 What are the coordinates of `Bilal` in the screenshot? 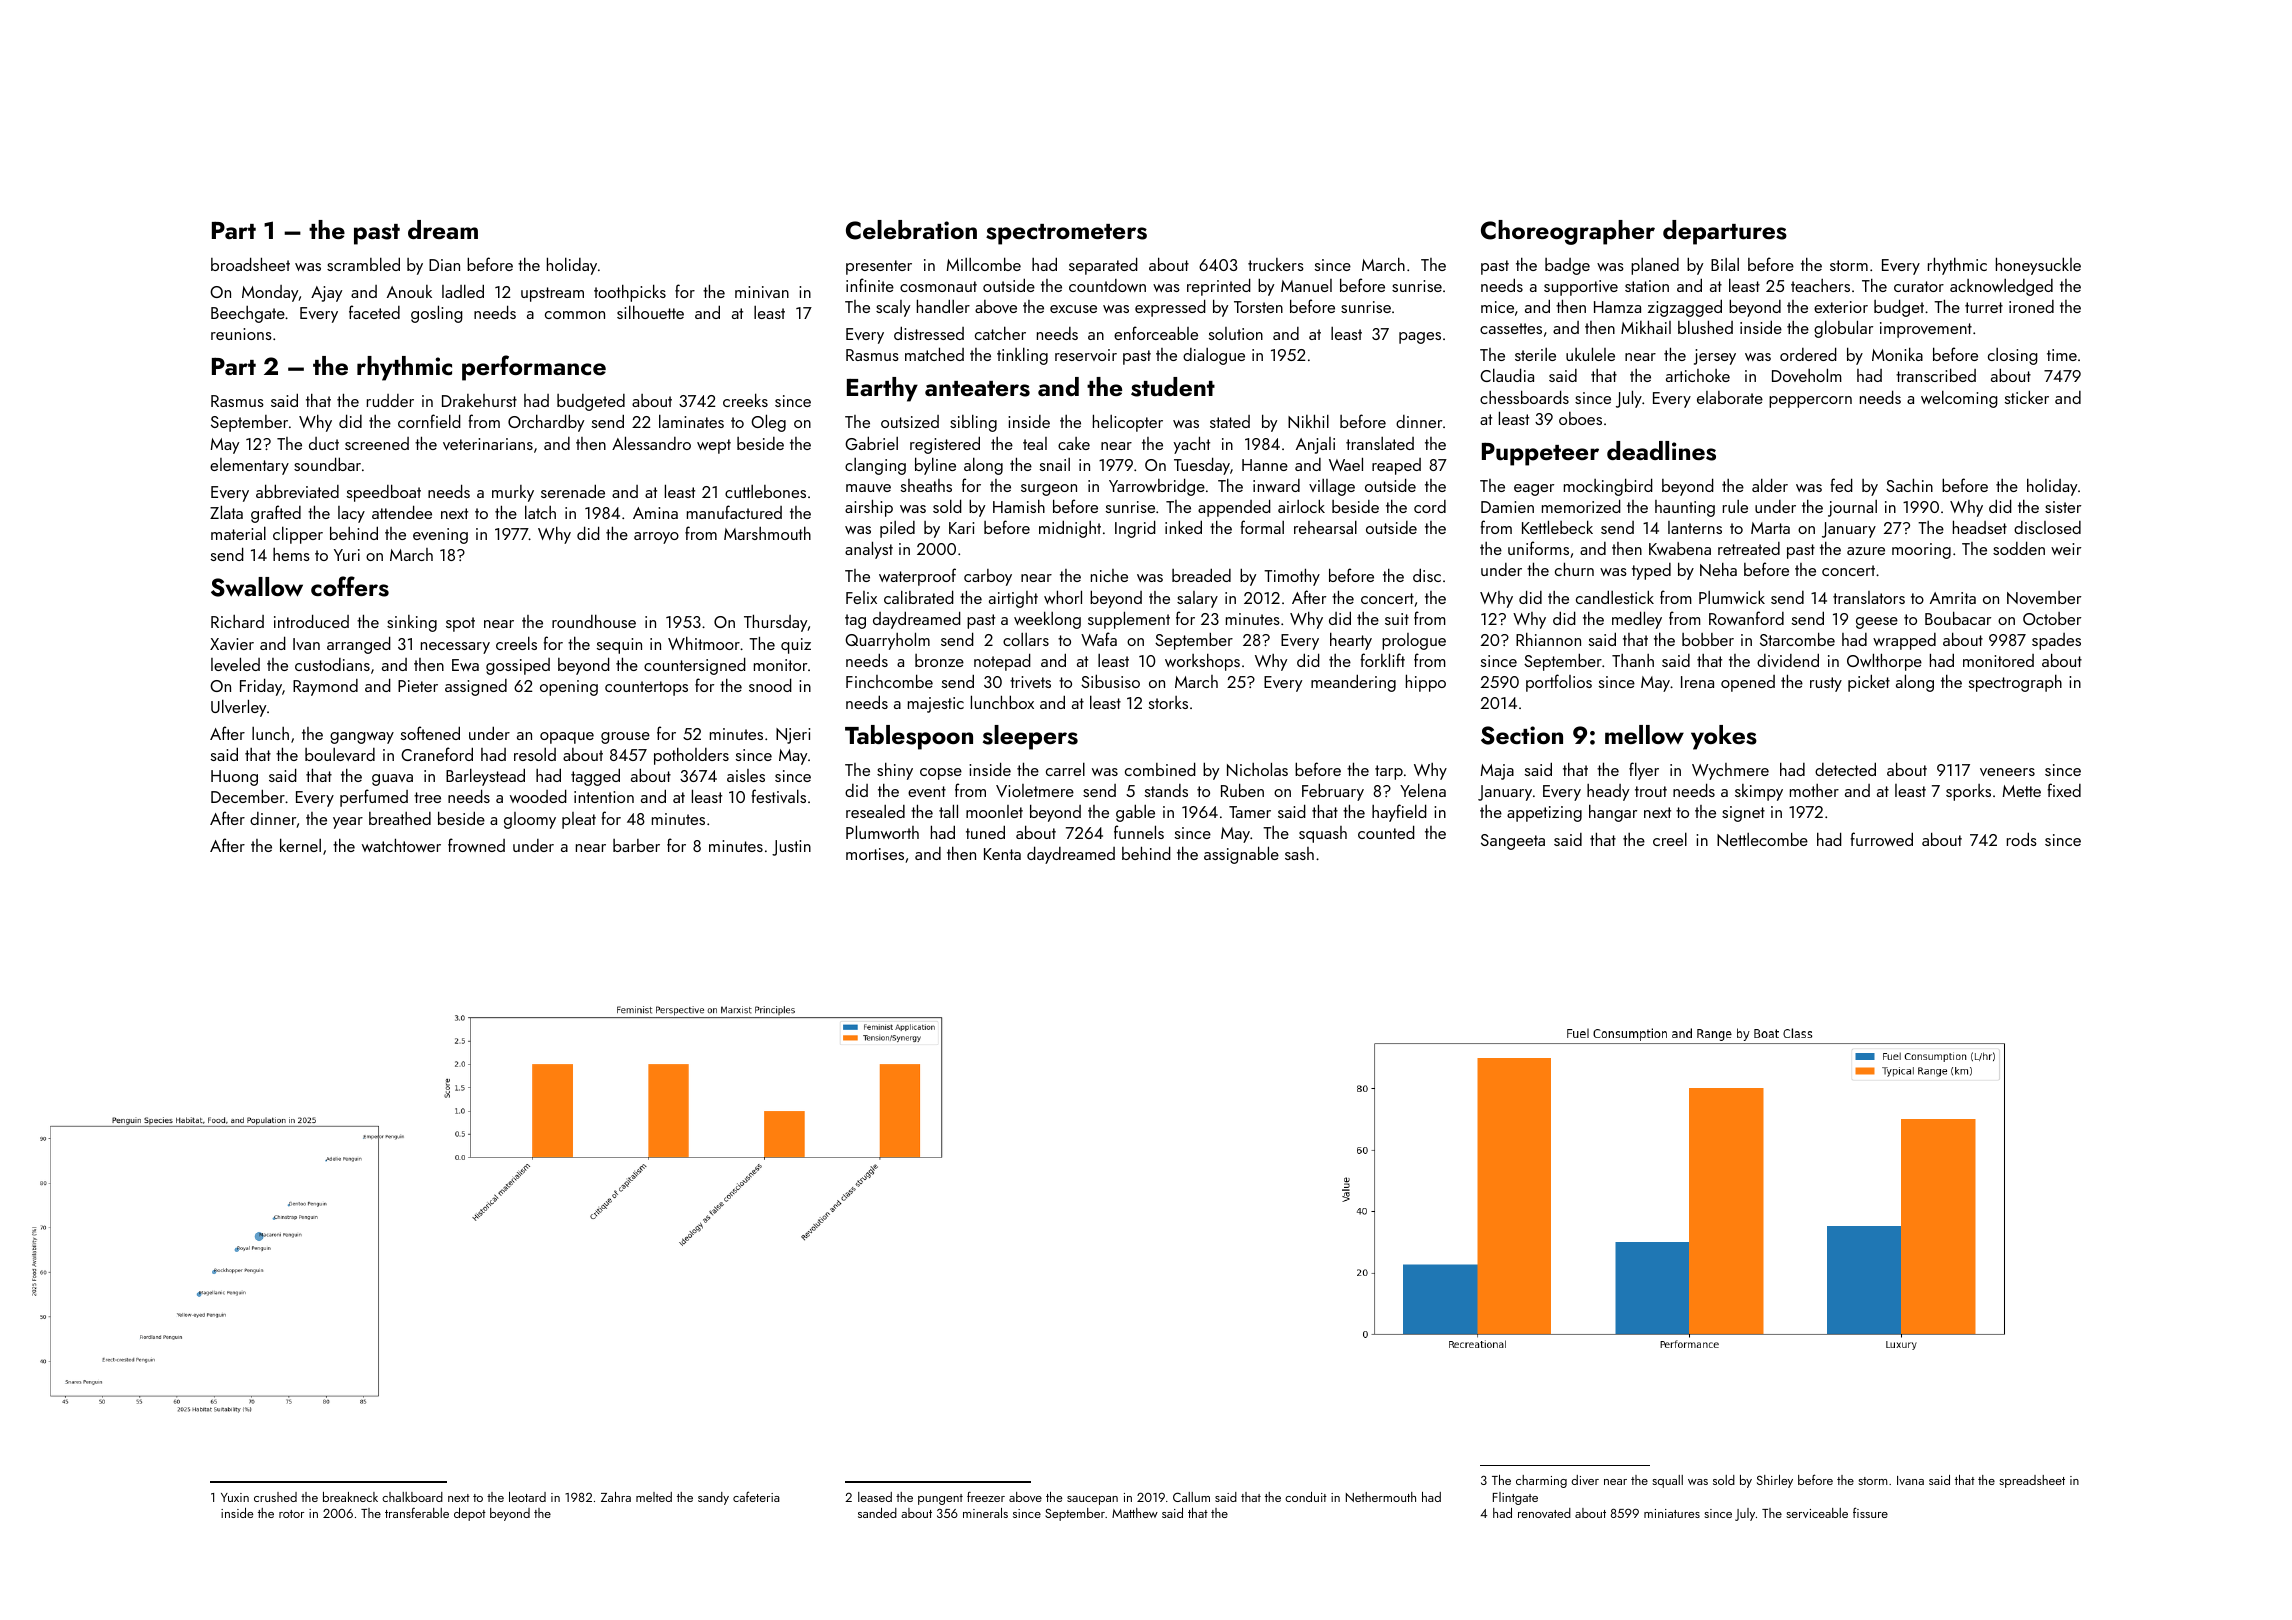 It's located at (1725, 264).
